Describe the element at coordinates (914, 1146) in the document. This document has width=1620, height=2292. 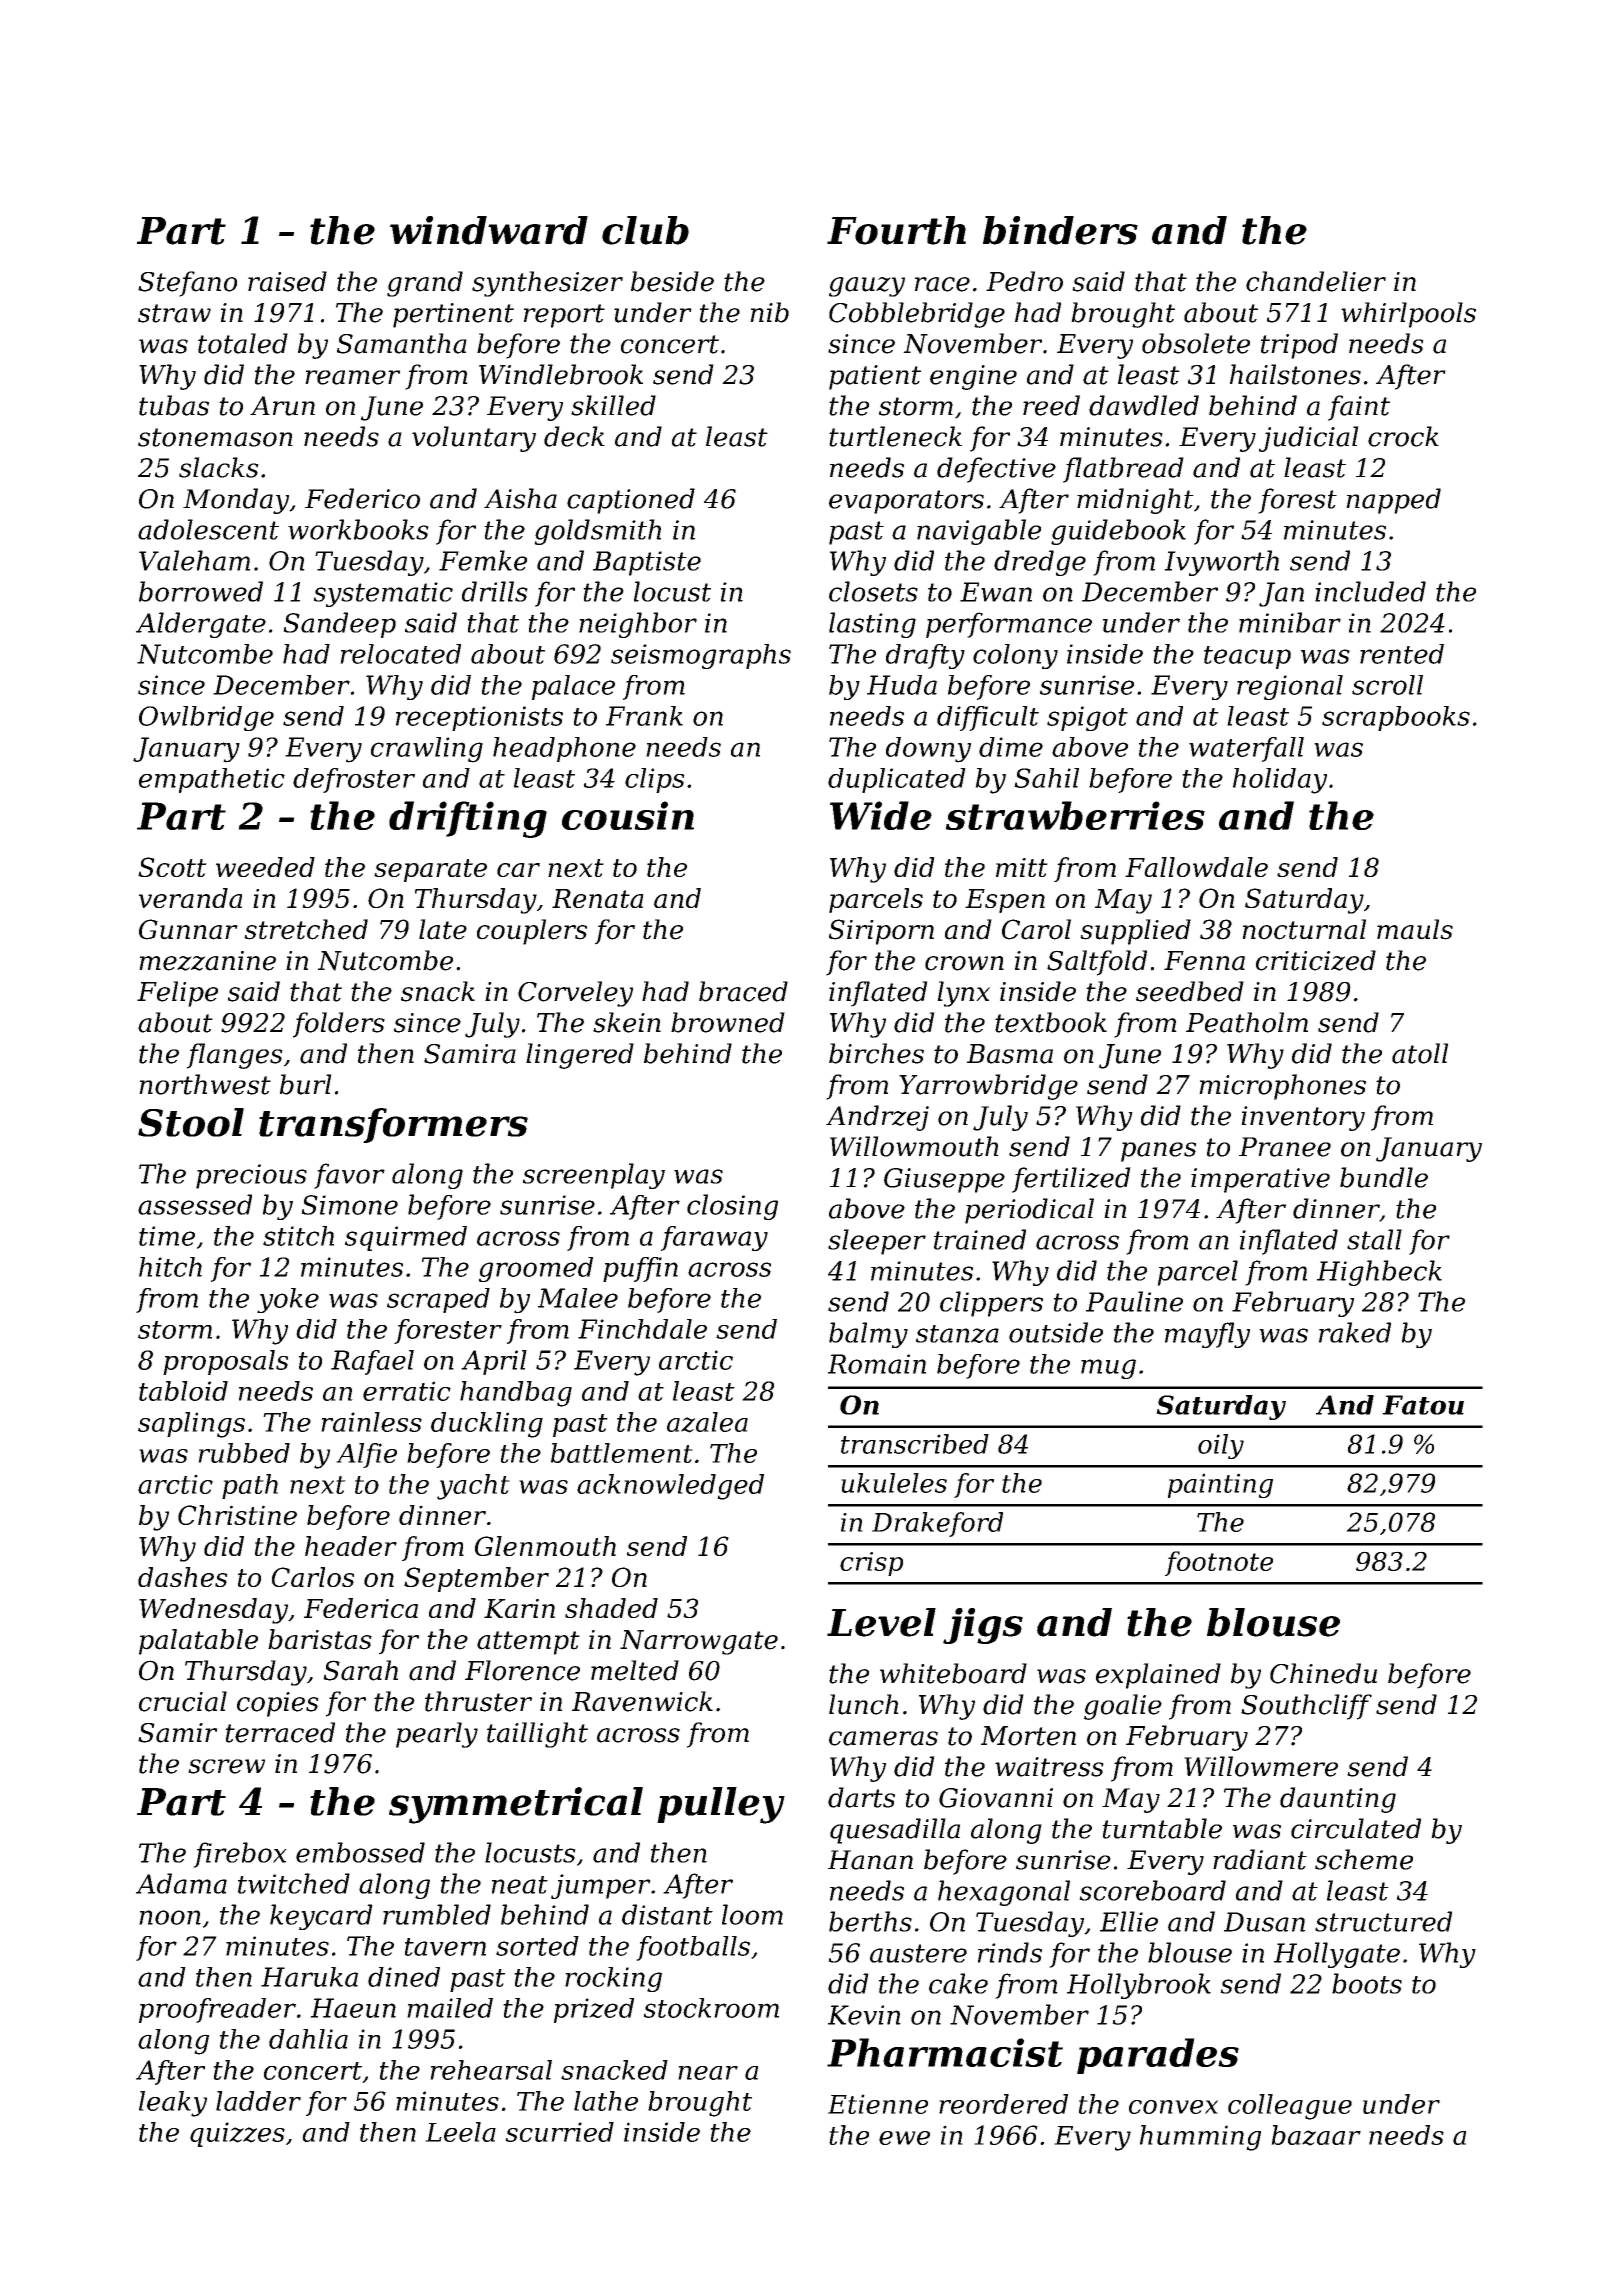
I see `Willowmouth` at that location.
